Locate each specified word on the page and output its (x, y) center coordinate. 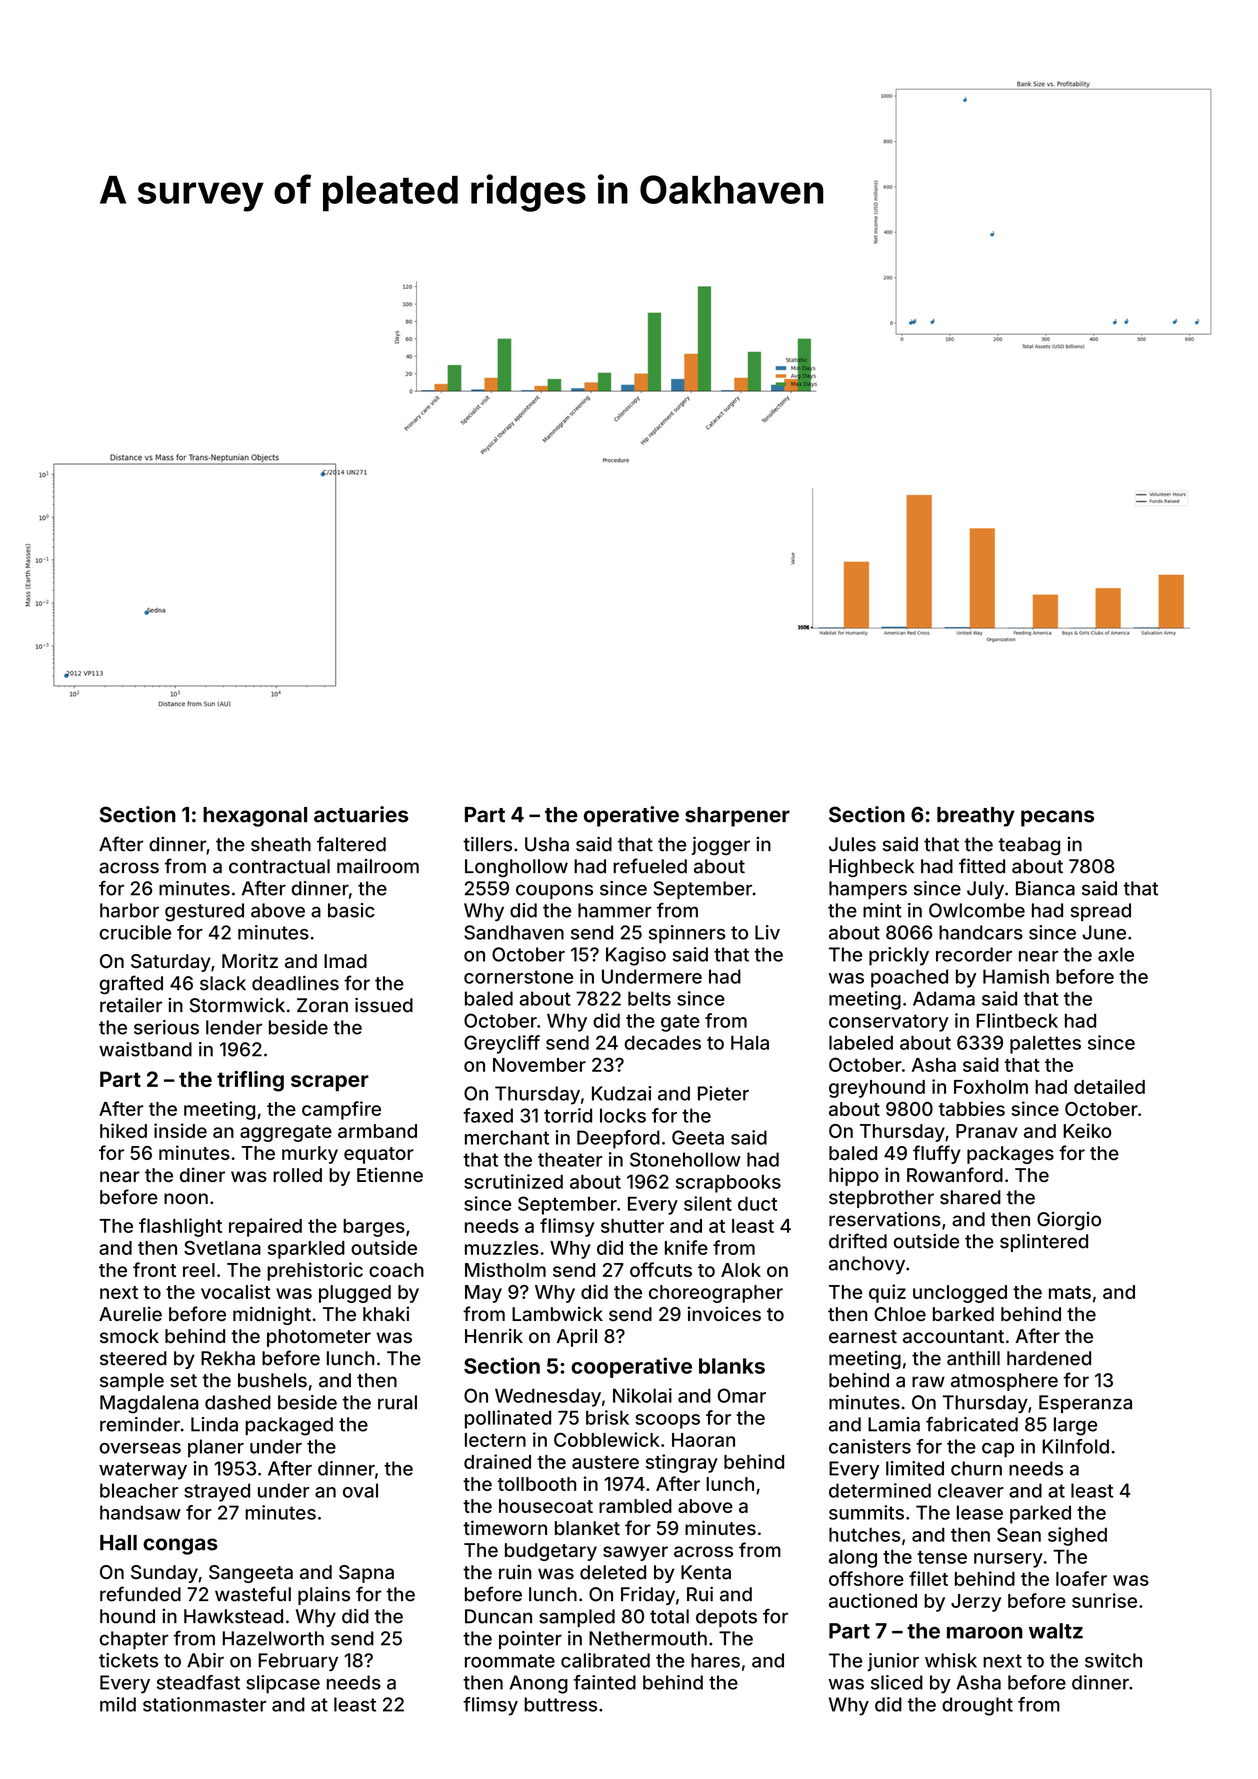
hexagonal (255, 817)
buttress (560, 1704)
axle (1116, 954)
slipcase (283, 1684)
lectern (495, 1440)
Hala (750, 1042)
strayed (217, 1492)
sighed (1077, 1536)
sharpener (737, 817)
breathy (976, 817)
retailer (131, 1005)
